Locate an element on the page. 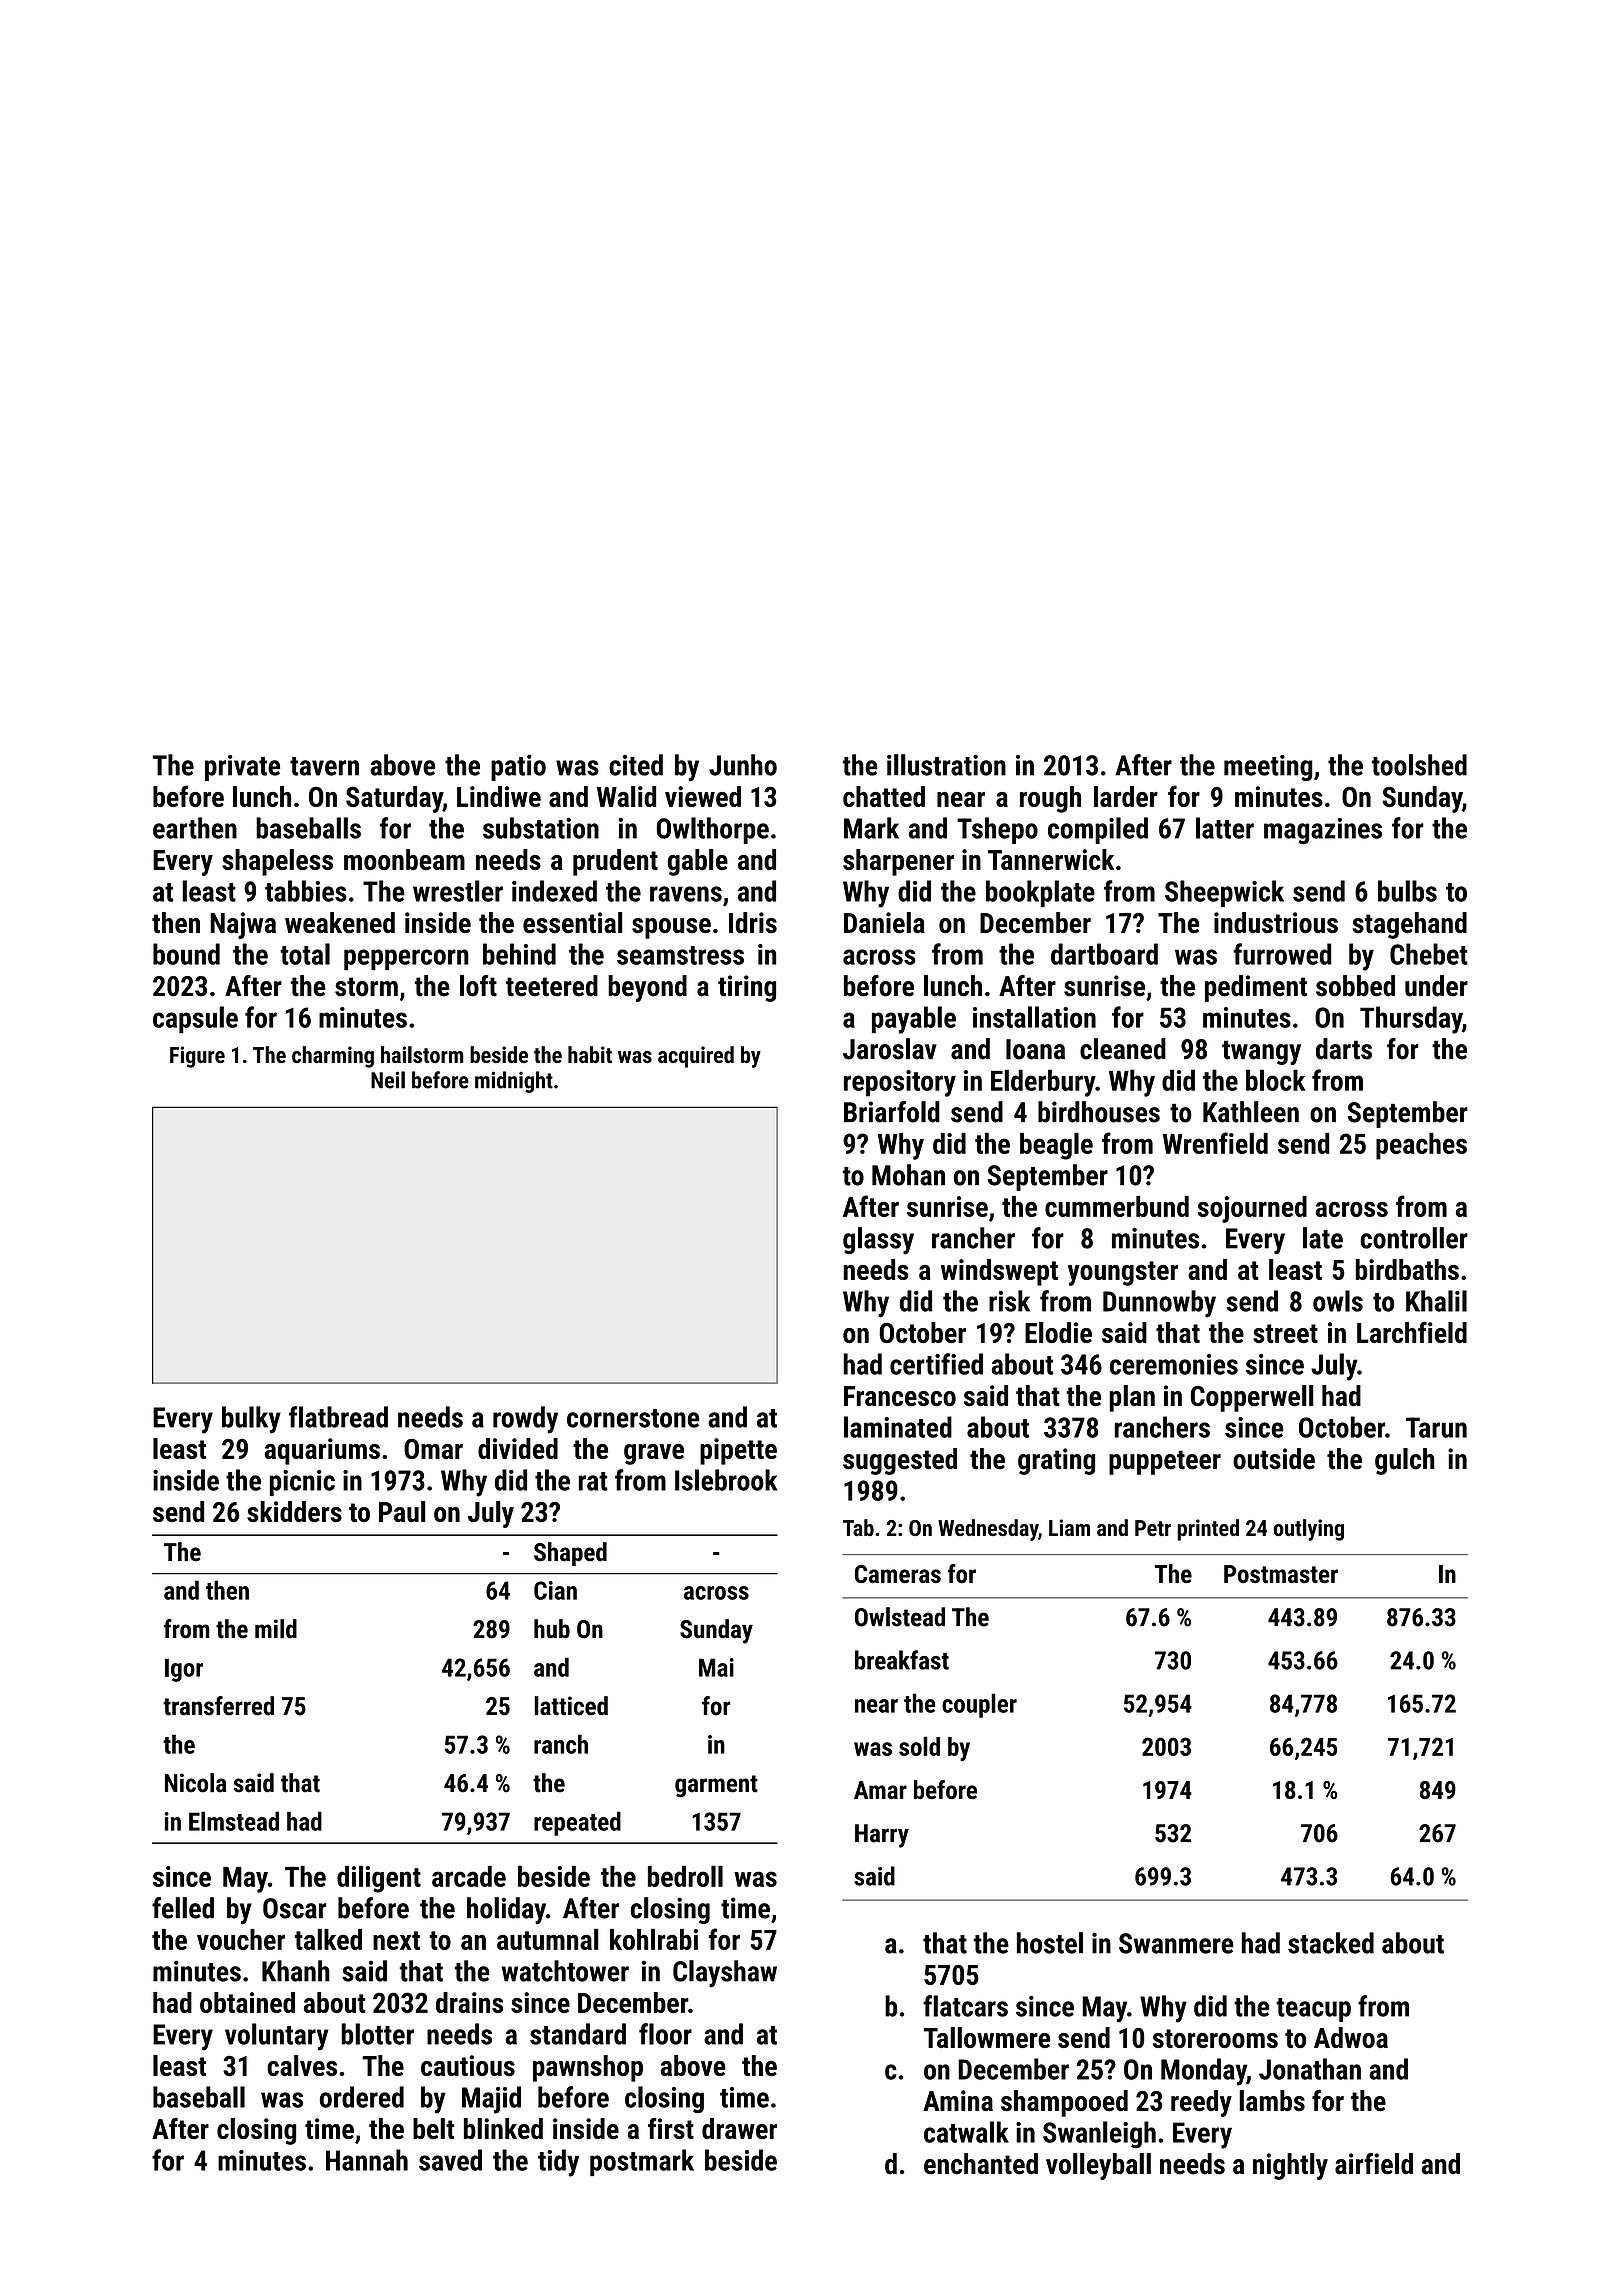 The height and width of the page is (2292, 1620). pipette is located at coordinates (738, 1451).
